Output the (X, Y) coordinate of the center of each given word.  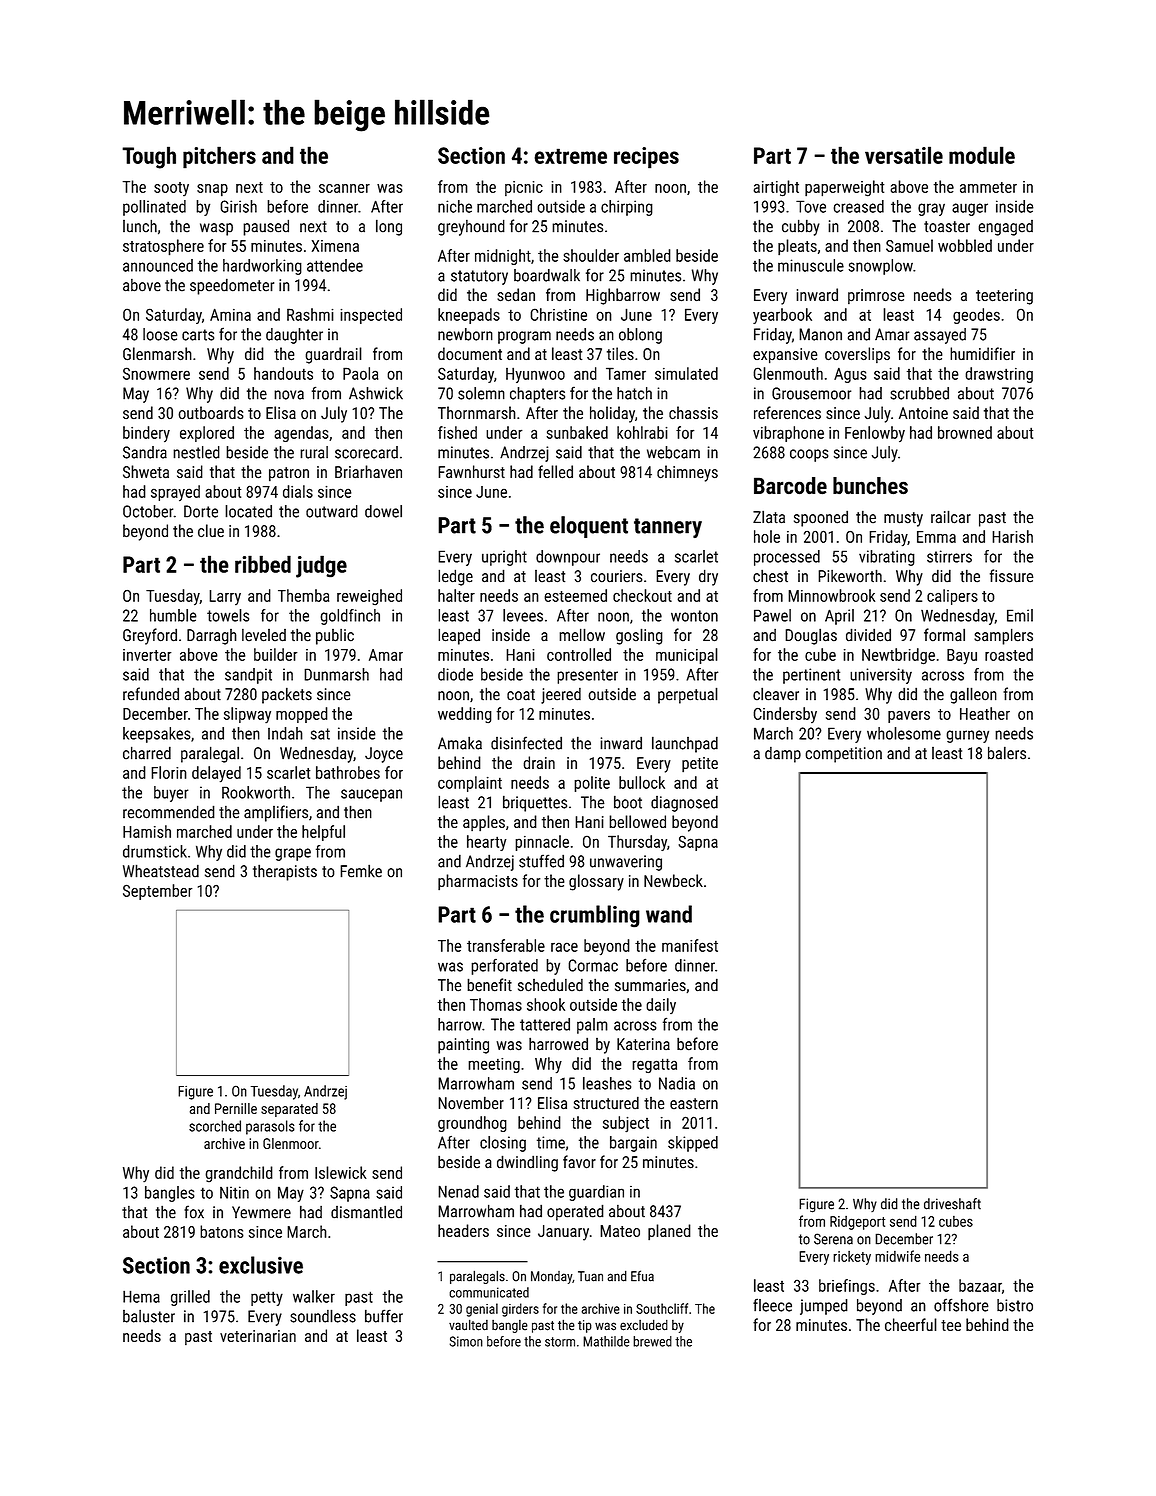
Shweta (146, 472)
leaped (459, 636)
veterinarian (258, 1336)
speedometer (232, 286)
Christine (558, 314)
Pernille (236, 1108)
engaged (1005, 228)
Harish (1012, 536)
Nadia (677, 1083)
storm (560, 1342)
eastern (694, 1104)
